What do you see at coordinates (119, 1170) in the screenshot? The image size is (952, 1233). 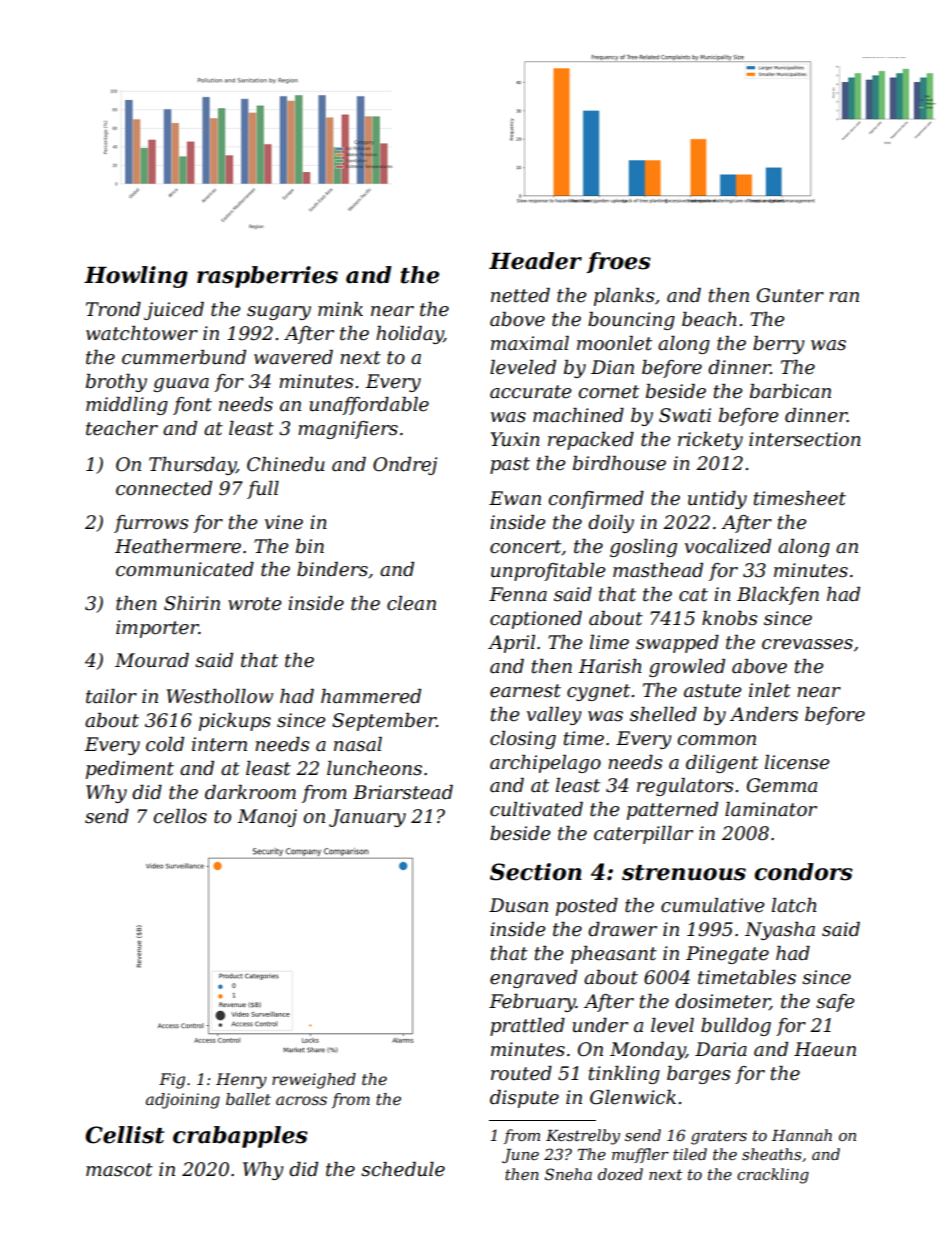 I see `mascot` at bounding box center [119, 1170].
